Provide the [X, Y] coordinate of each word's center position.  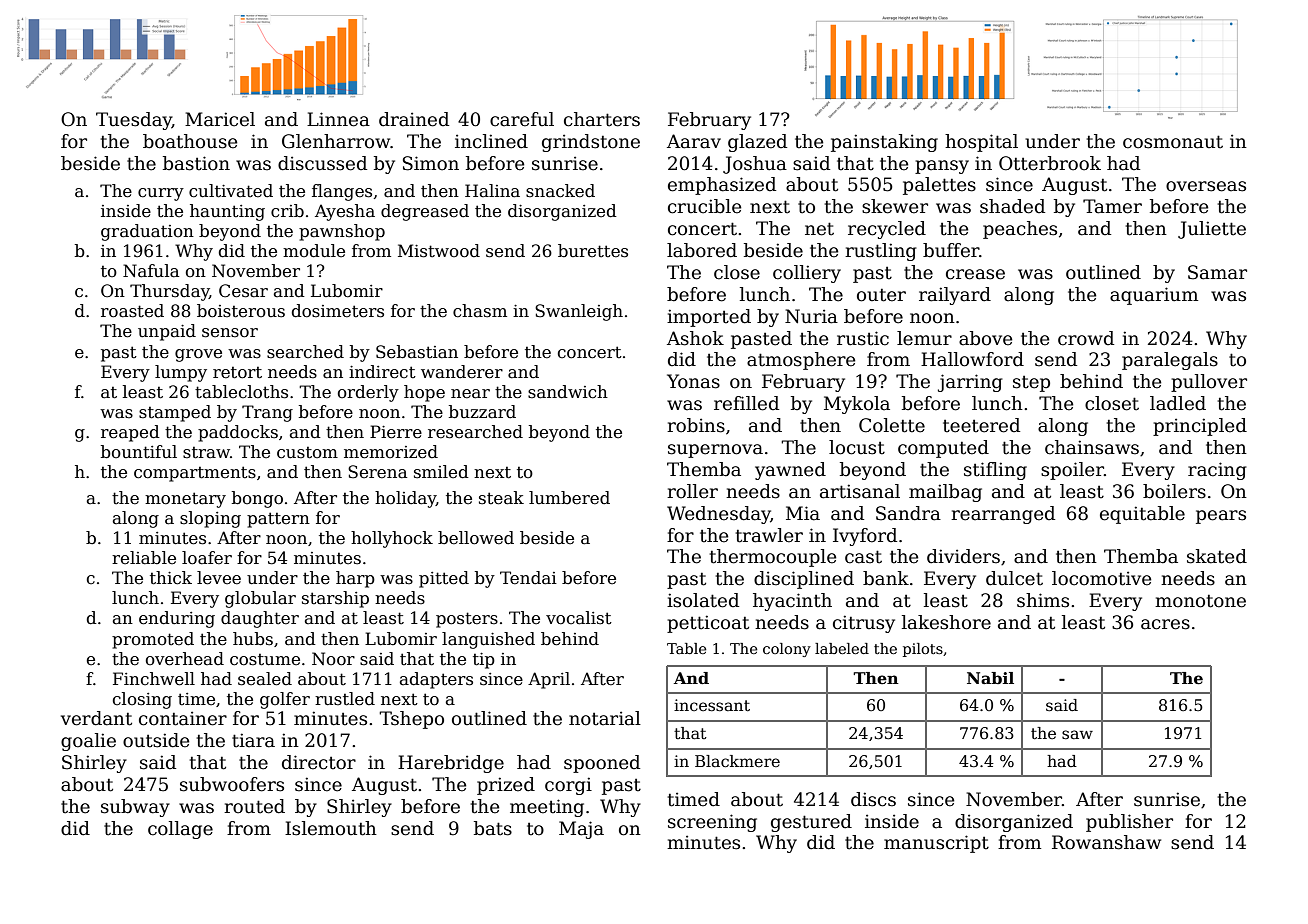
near [470, 394]
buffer [951, 250]
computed [943, 449]
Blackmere [737, 761]
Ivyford [865, 537]
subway [135, 808]
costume [265, 660]
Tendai [528, 578]
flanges [342, 192]
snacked [560, 191]
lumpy [181, 373]
